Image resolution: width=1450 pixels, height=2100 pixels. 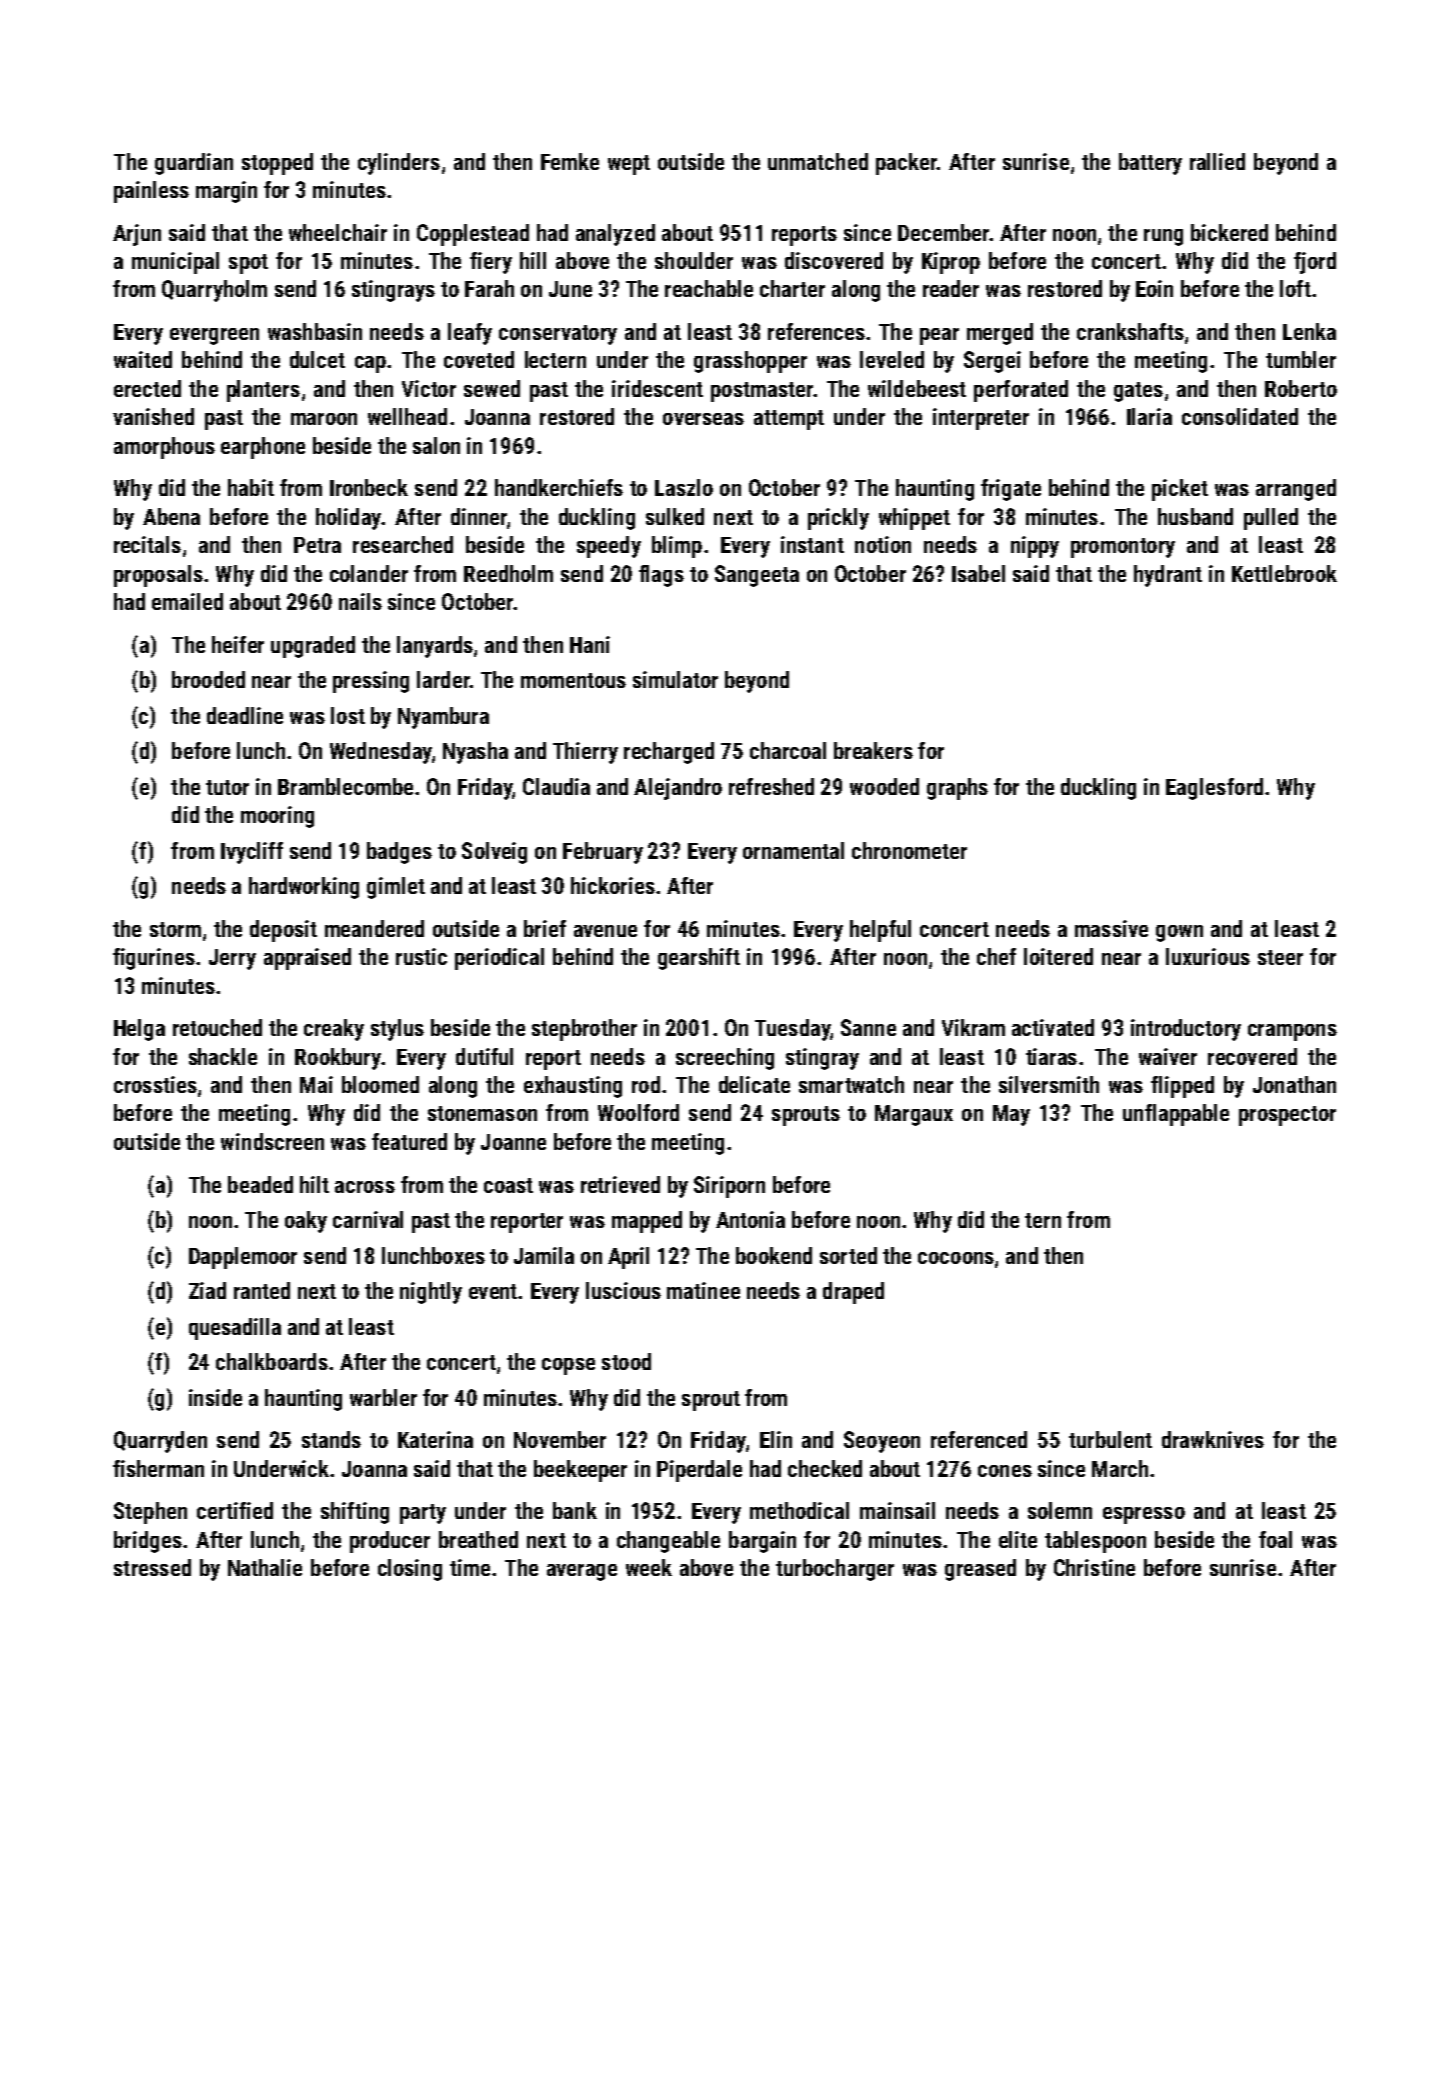 What do you see at coordinates (613, 885) in the page?
I see `hickories` at bounding box center [613, 885].
